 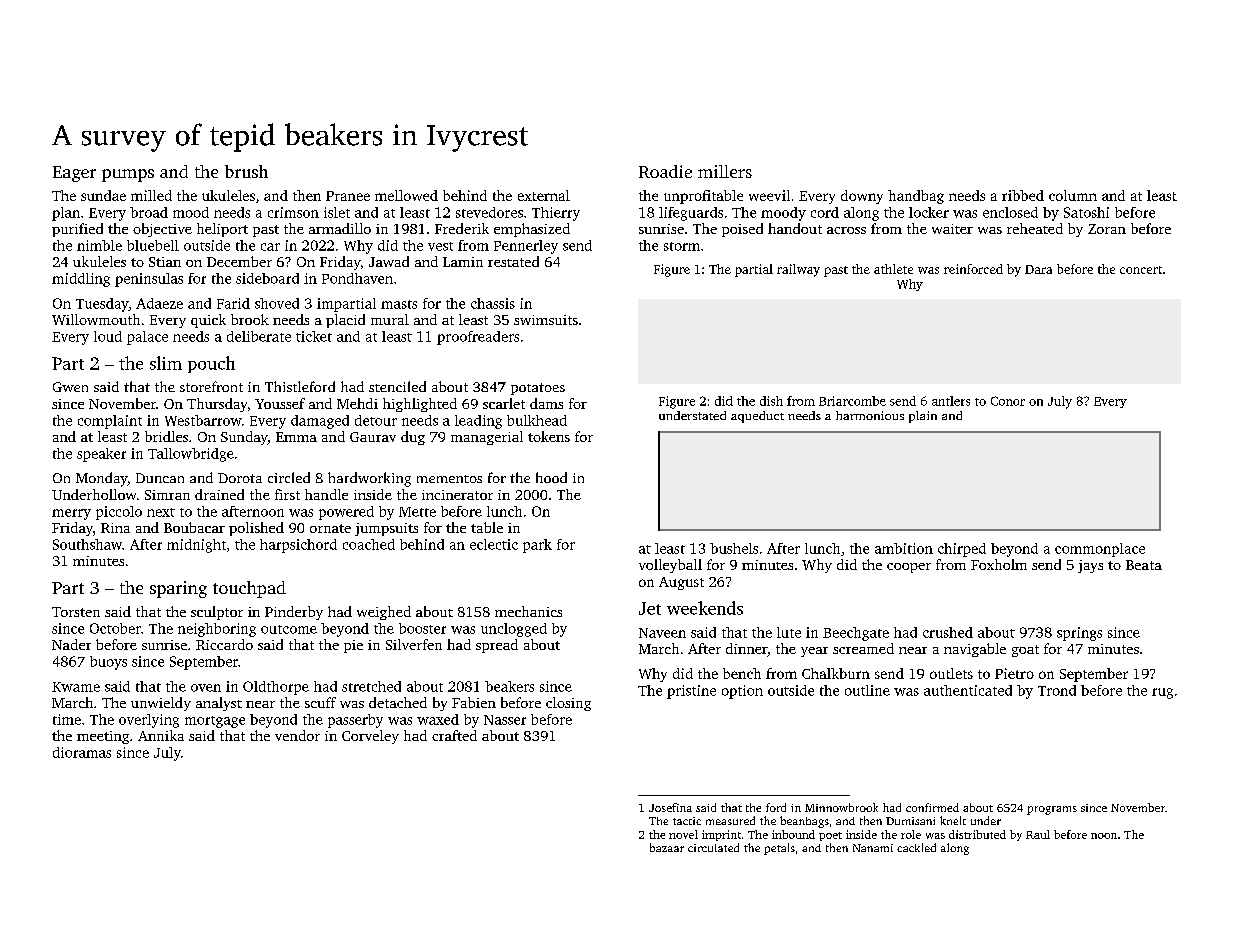 I want to click on commonplace, so click(x=1100, y=550).
